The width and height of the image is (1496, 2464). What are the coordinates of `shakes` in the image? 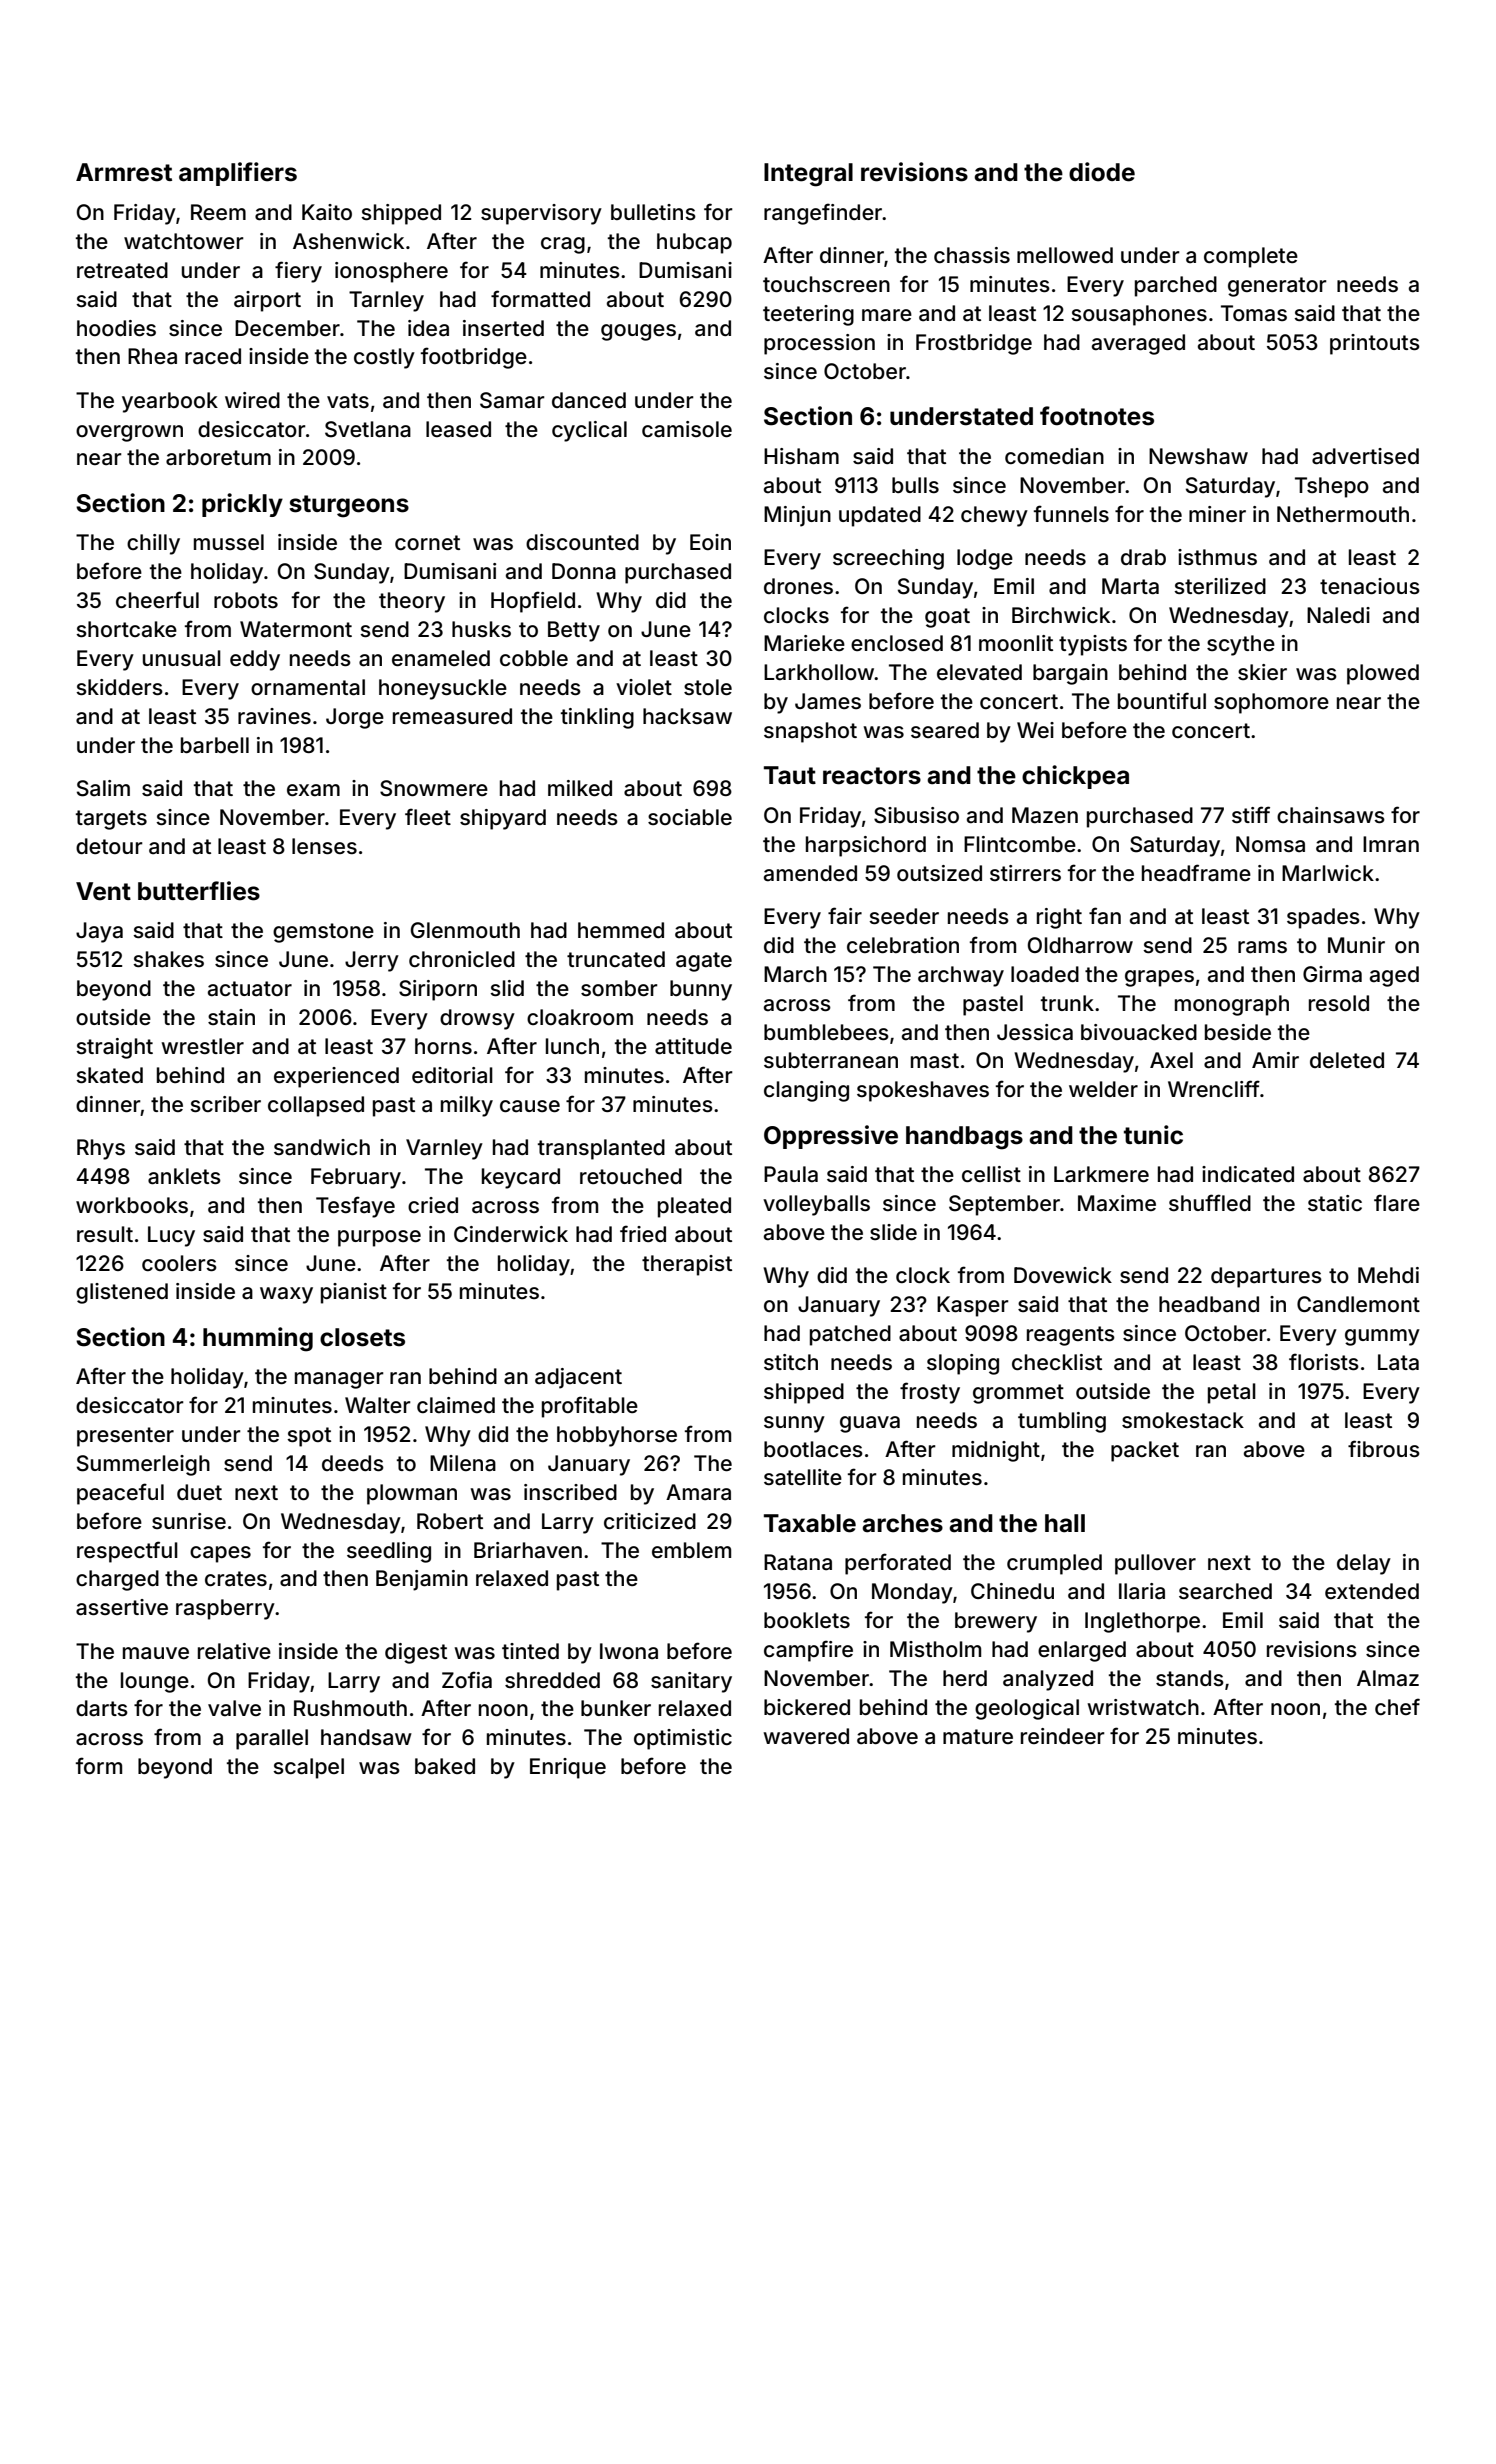 It's located at (168, 959).
